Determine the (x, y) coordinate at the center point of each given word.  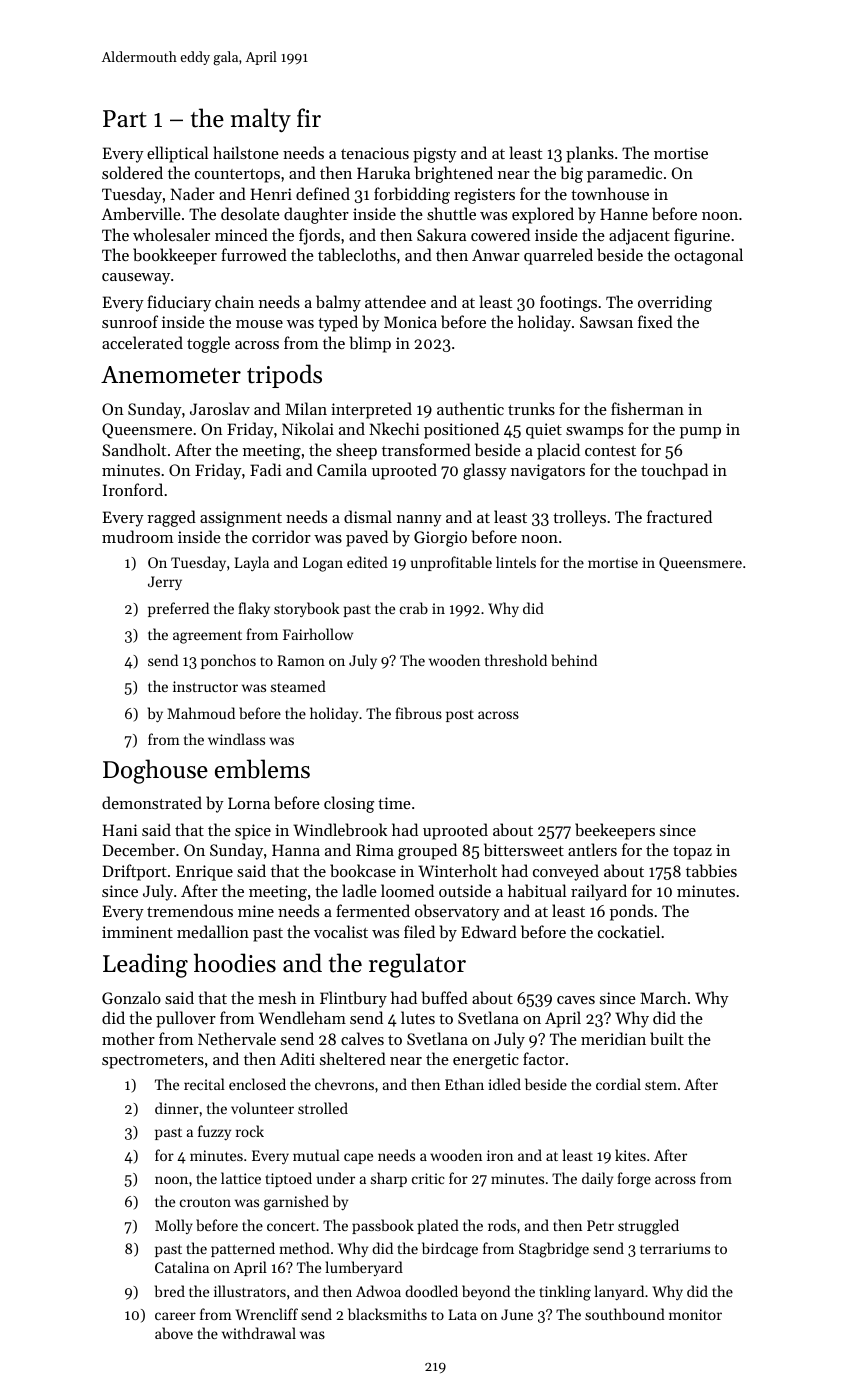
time (394, 803)
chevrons (344, 1084)
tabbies (711, 870)
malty (261, 120)
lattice (241, 1178)
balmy (338, 303)
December (139, 849)
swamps (594, 433)
